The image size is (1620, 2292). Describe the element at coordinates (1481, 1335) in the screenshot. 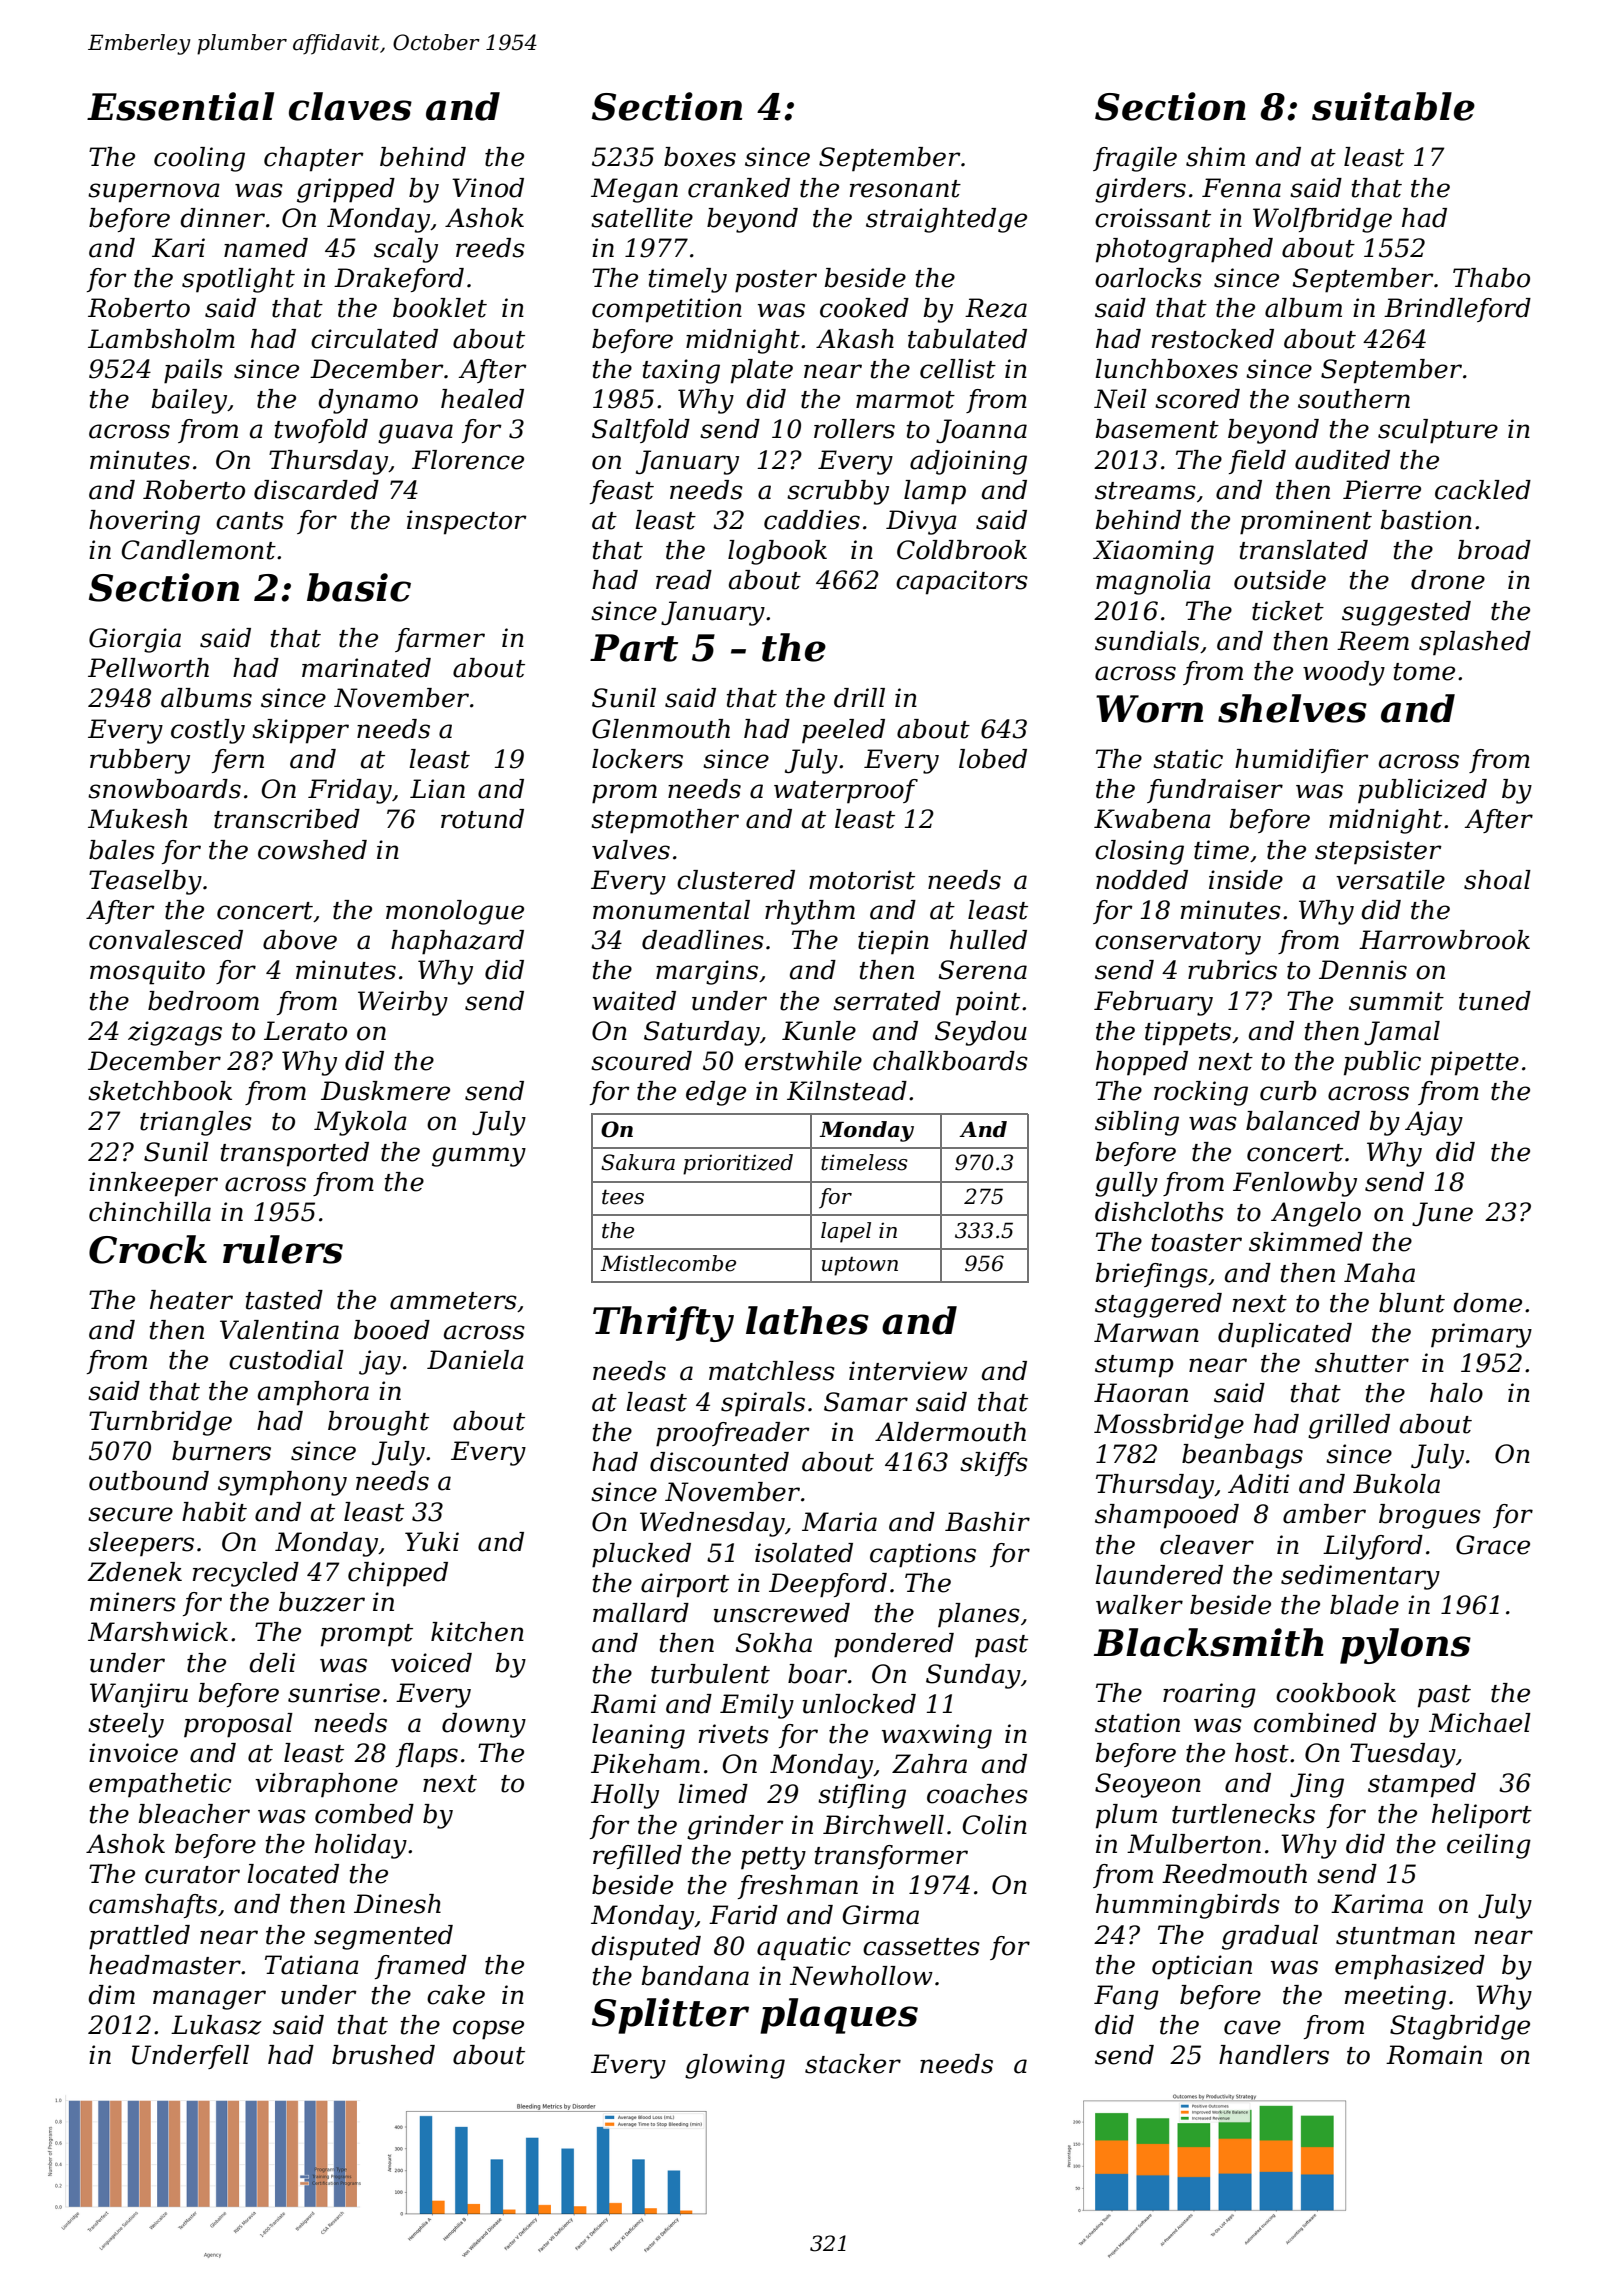

I see `primary` at that location.
